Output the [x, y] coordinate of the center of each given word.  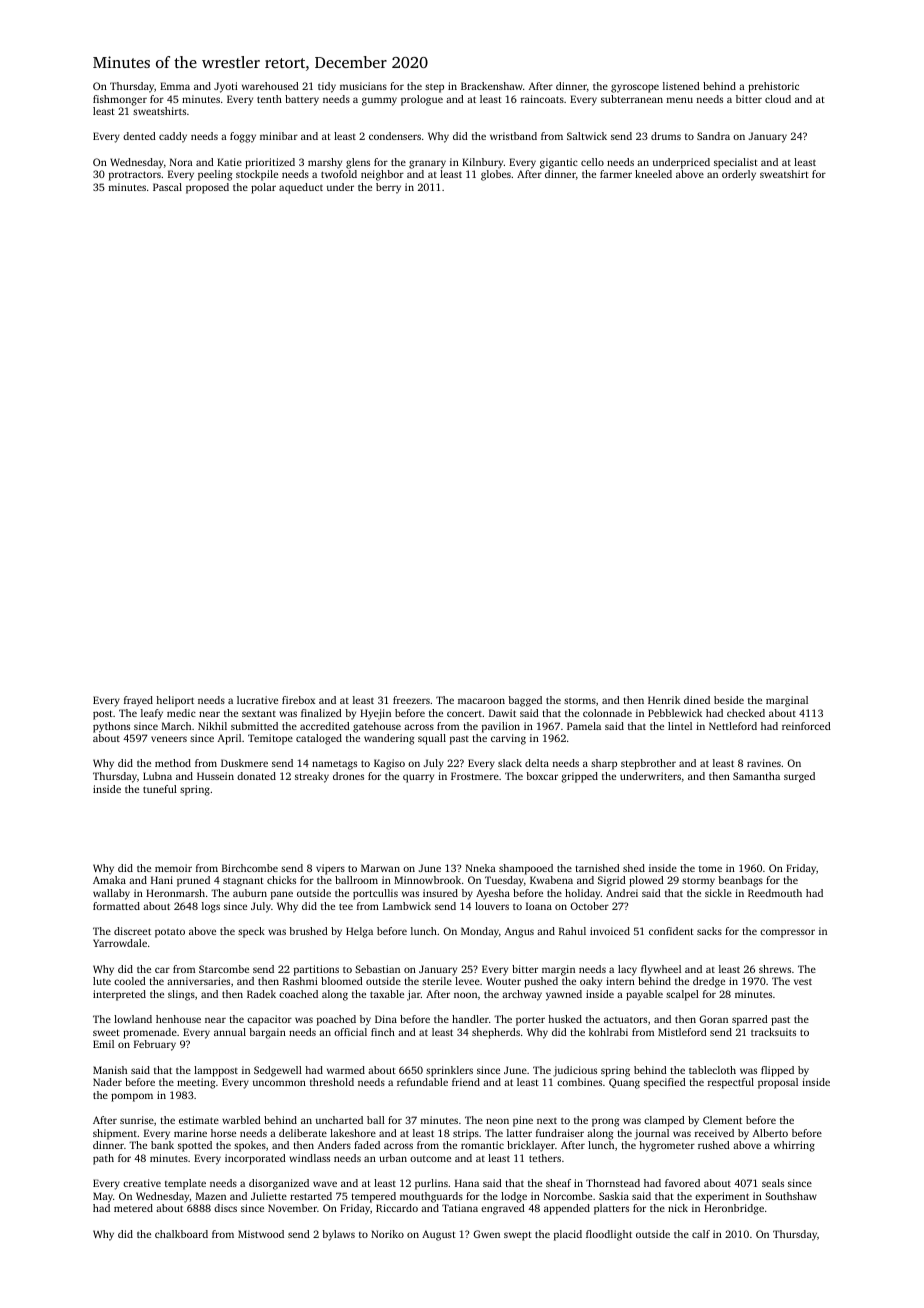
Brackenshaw [492, 86]
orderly [739, 175]
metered [133, 1208]
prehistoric [773, 87]
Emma [175, 86]
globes [496, 175]
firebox [298, 700]
